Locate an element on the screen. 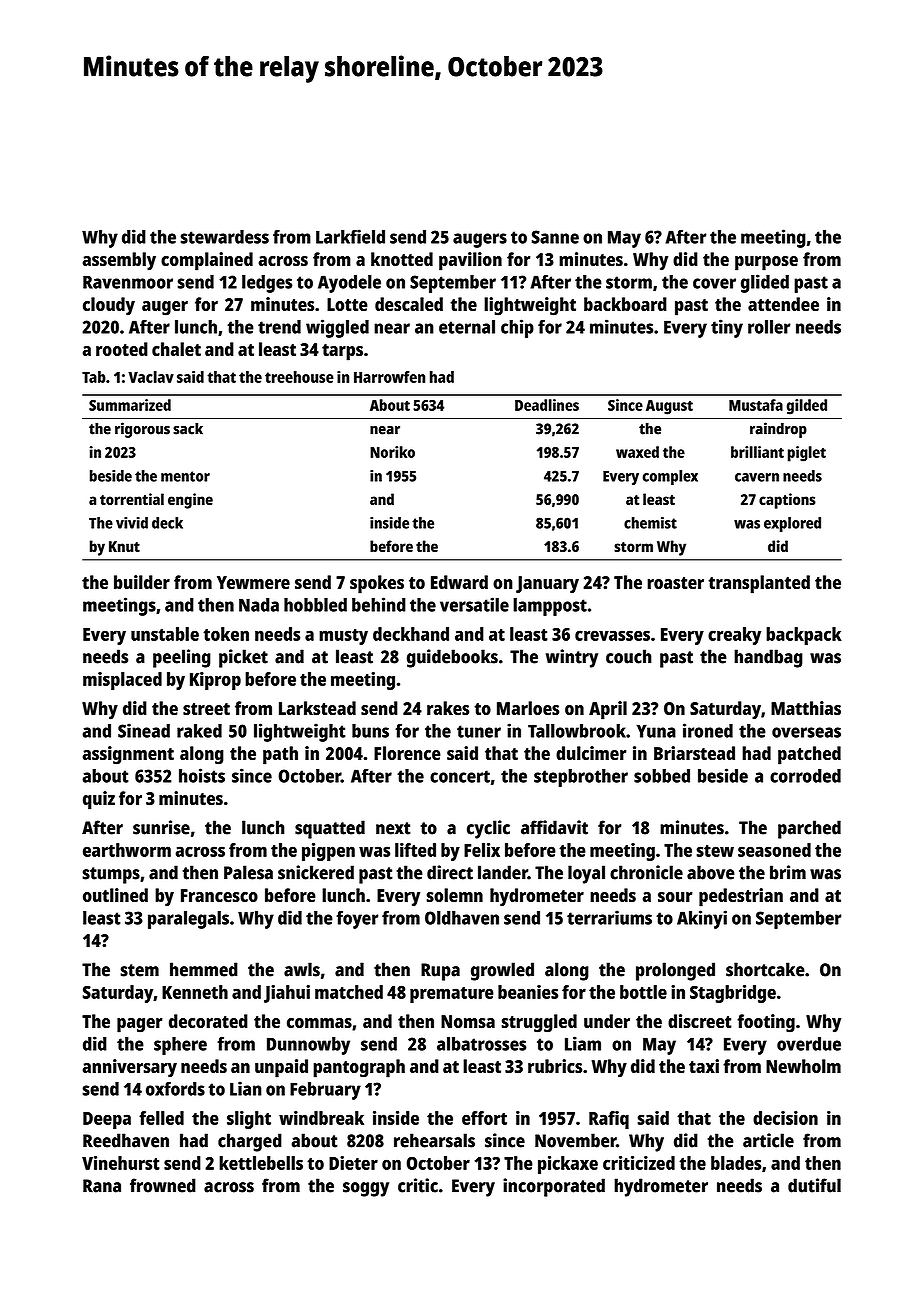  Rafiq is located at coordinates (609, 1120).
